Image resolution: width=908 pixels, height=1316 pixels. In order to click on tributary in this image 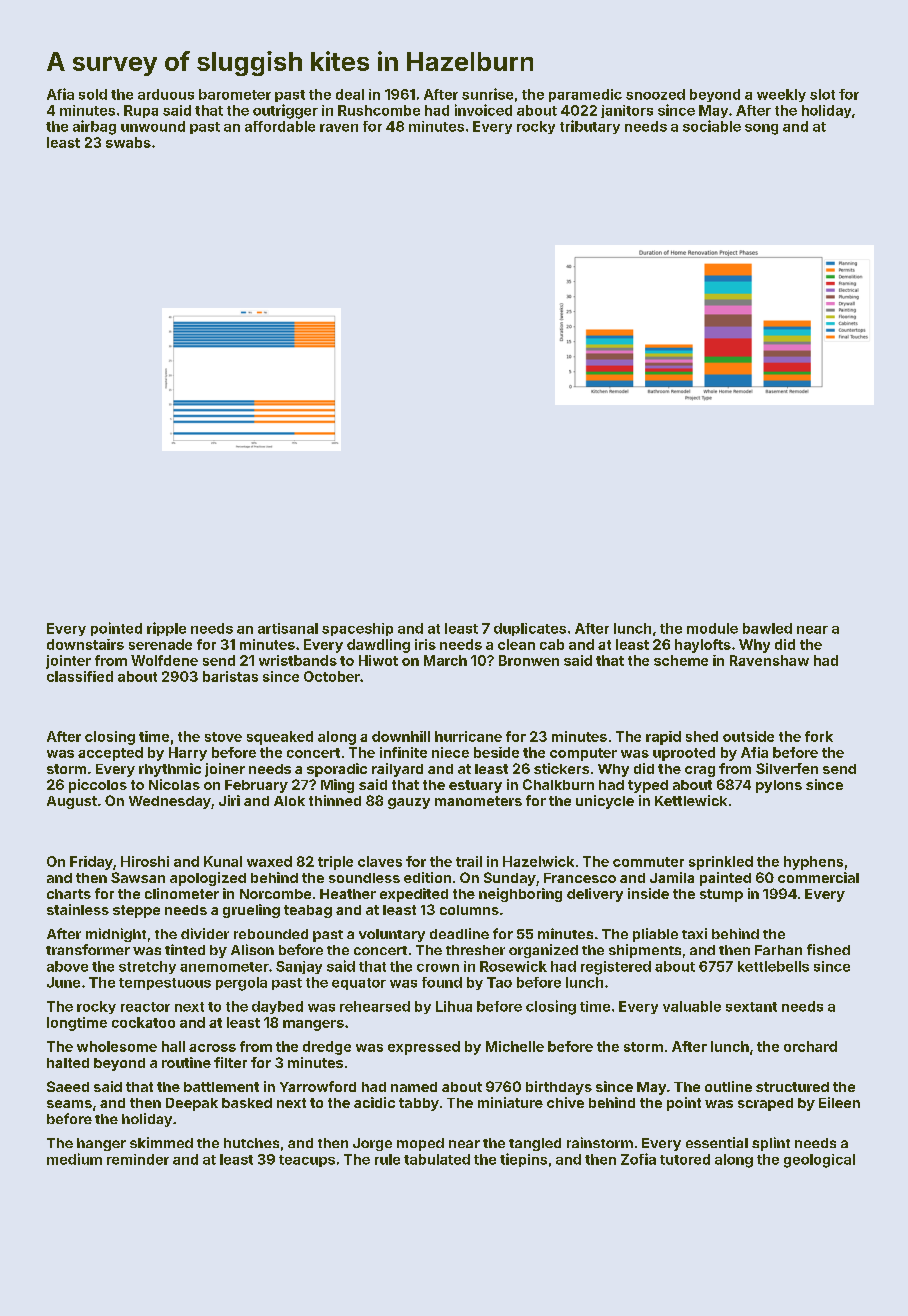, I will do `click(590, 127)`.
